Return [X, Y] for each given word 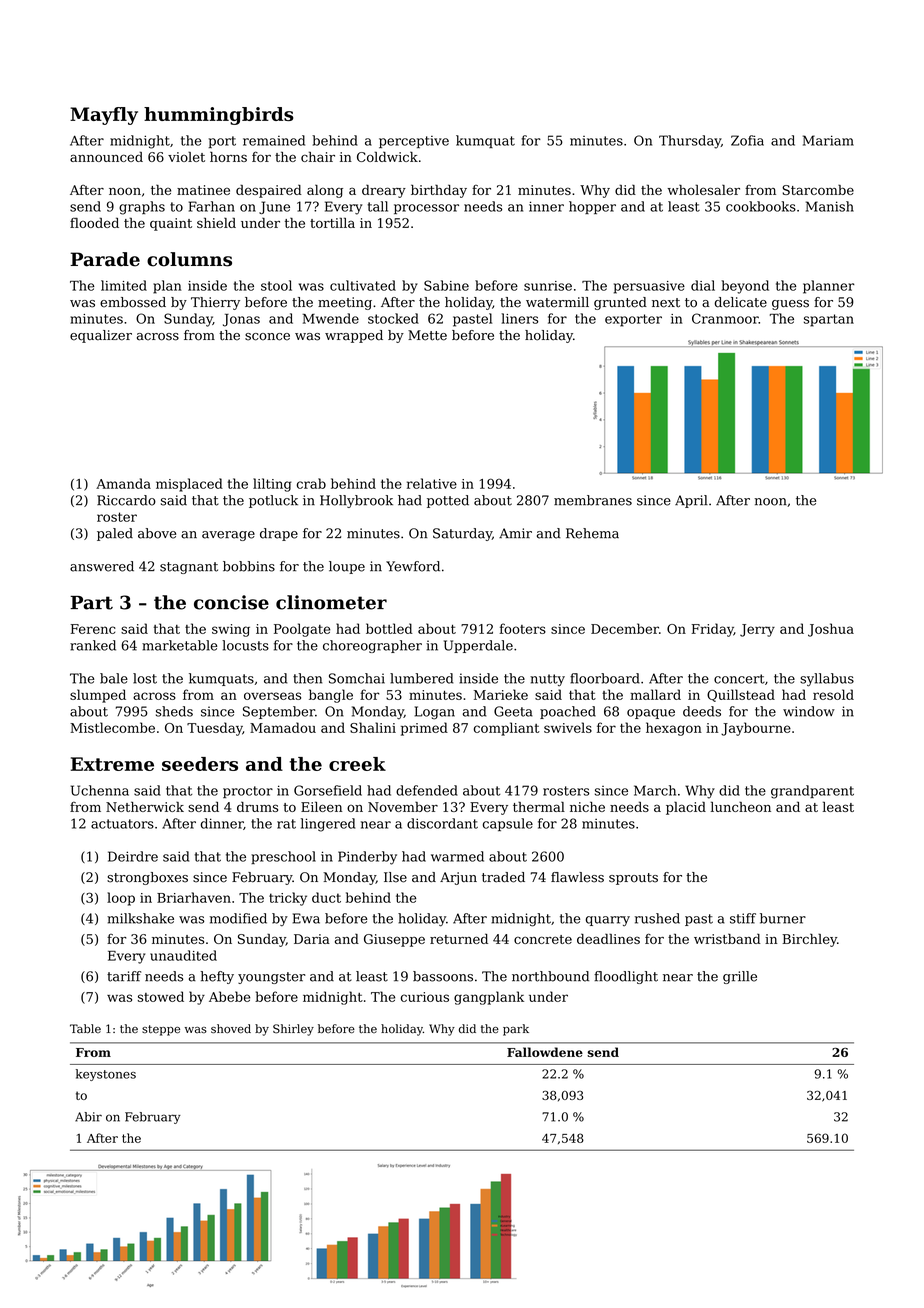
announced [106, 156]
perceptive [414, 142]
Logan [435, 713]
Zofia [747, 140]
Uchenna [100, 790]
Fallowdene [545, 1052]
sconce [267, 337]
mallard [655, 694]
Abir [88, 1117]
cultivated [363, 285]
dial [703, 285]
